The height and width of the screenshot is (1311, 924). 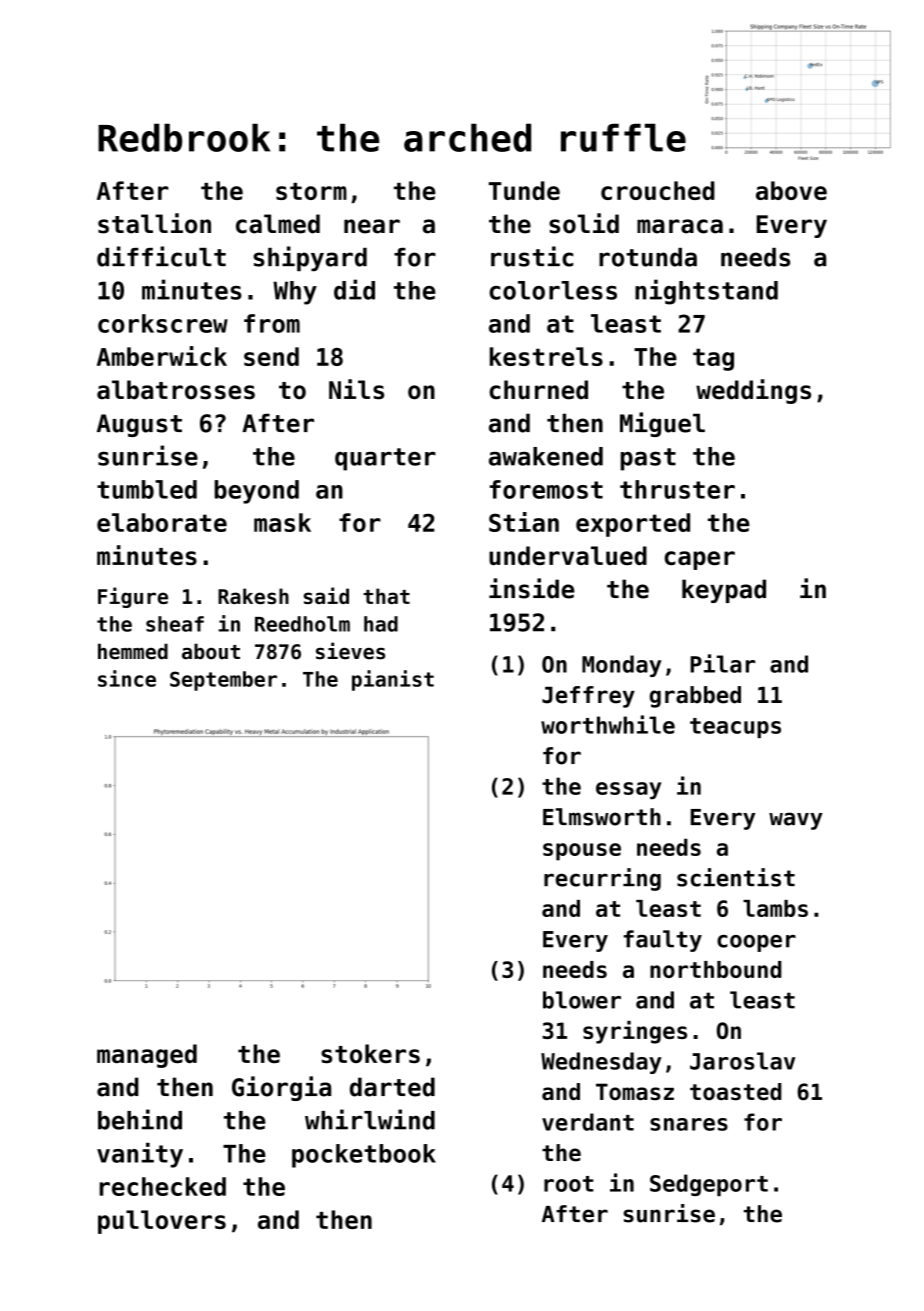 What do you see at coordinates (706, 292) in the screenshot?
I see `nightstand` at bounding box center [706, 292].
